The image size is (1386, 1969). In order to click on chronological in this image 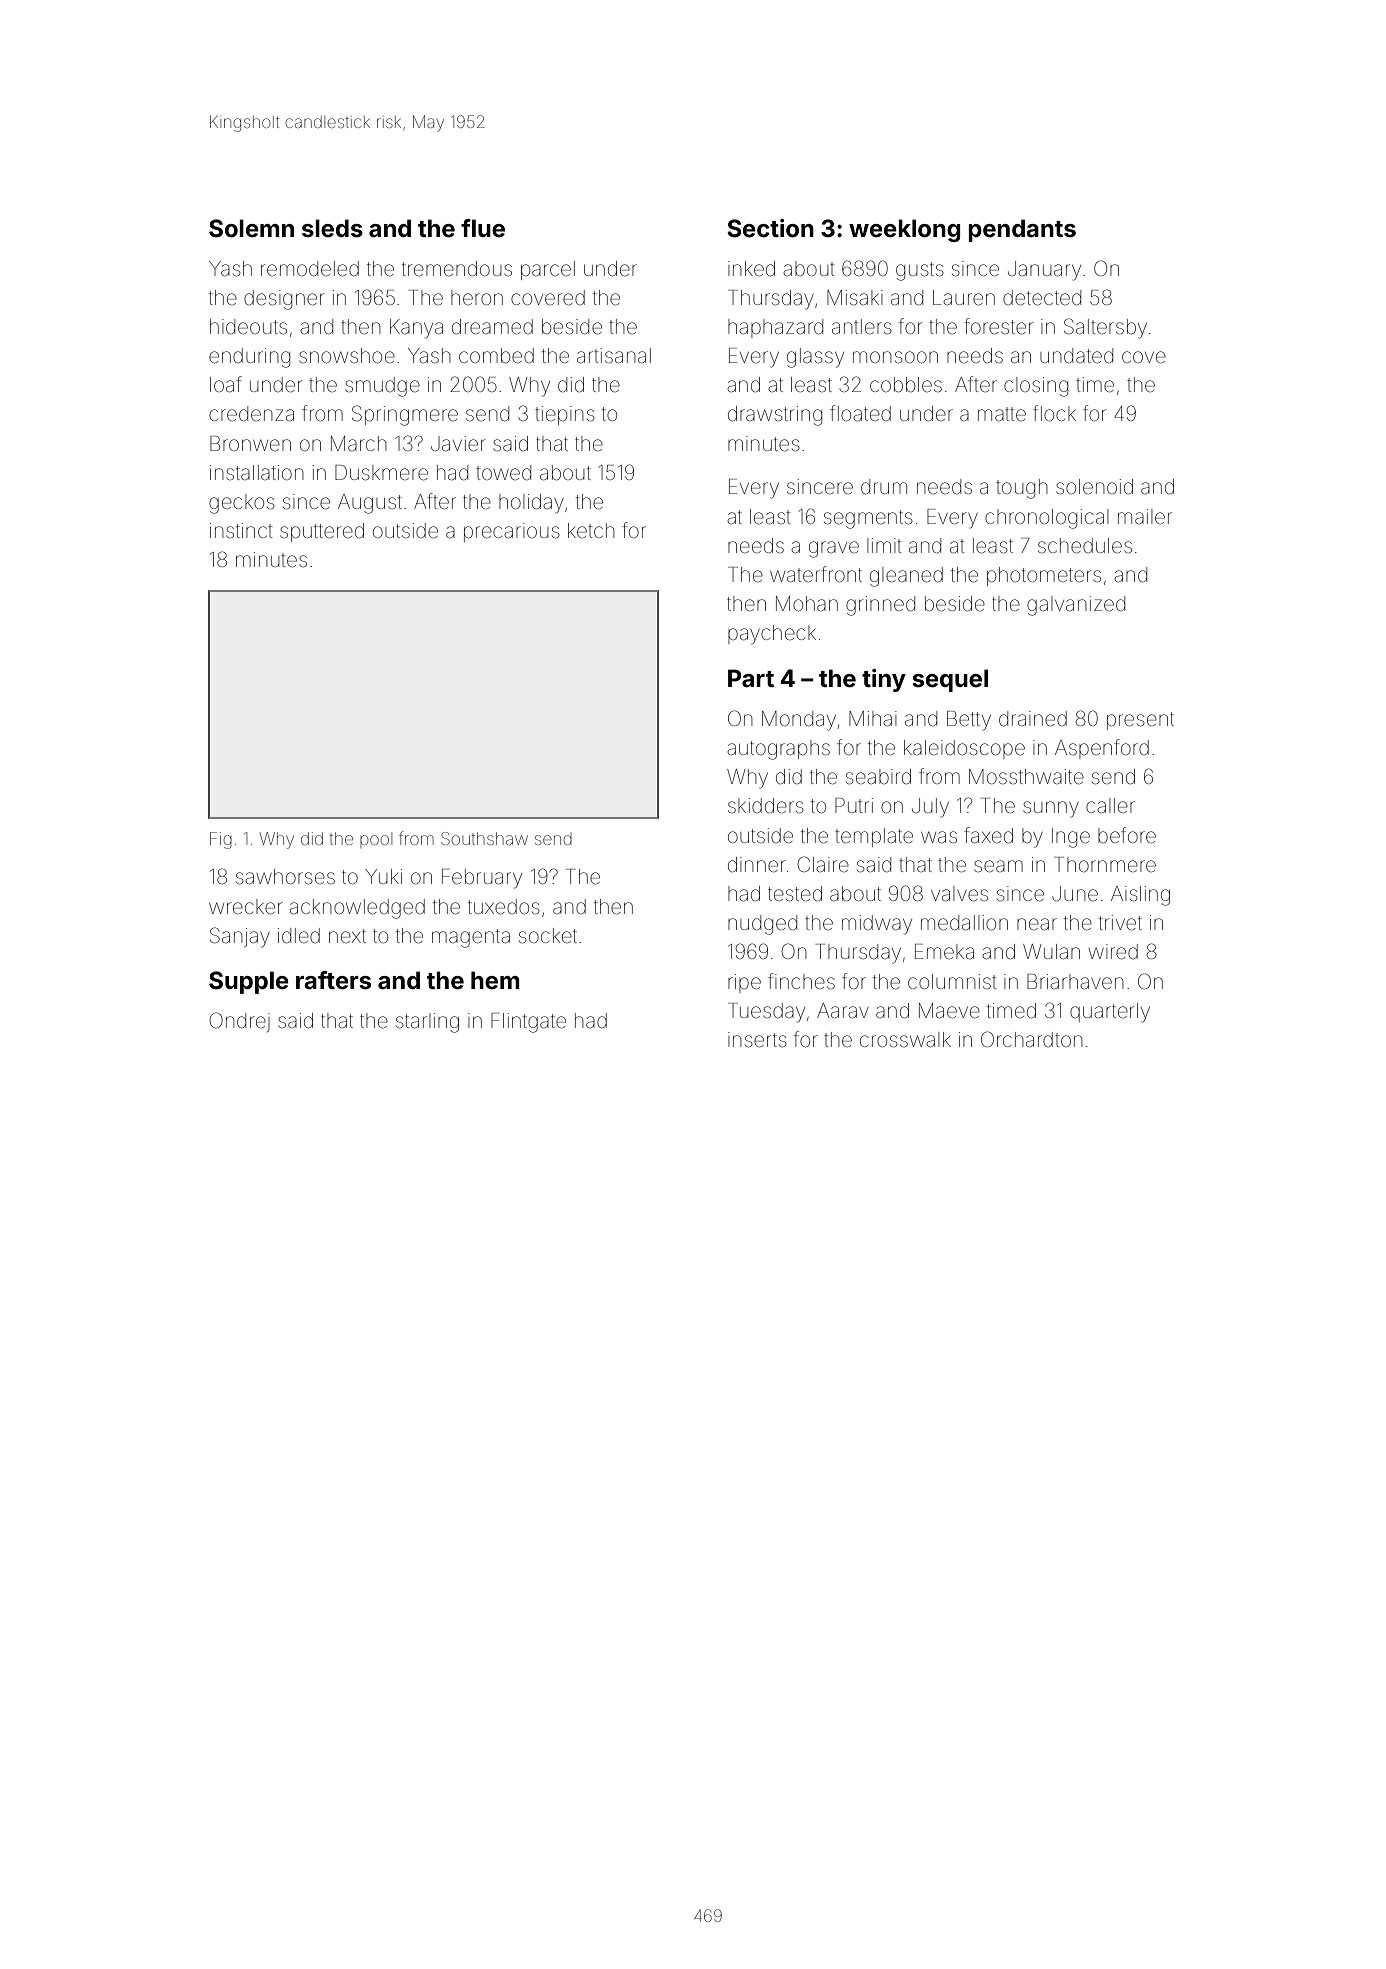, I will do `click(1046, 519)`.
